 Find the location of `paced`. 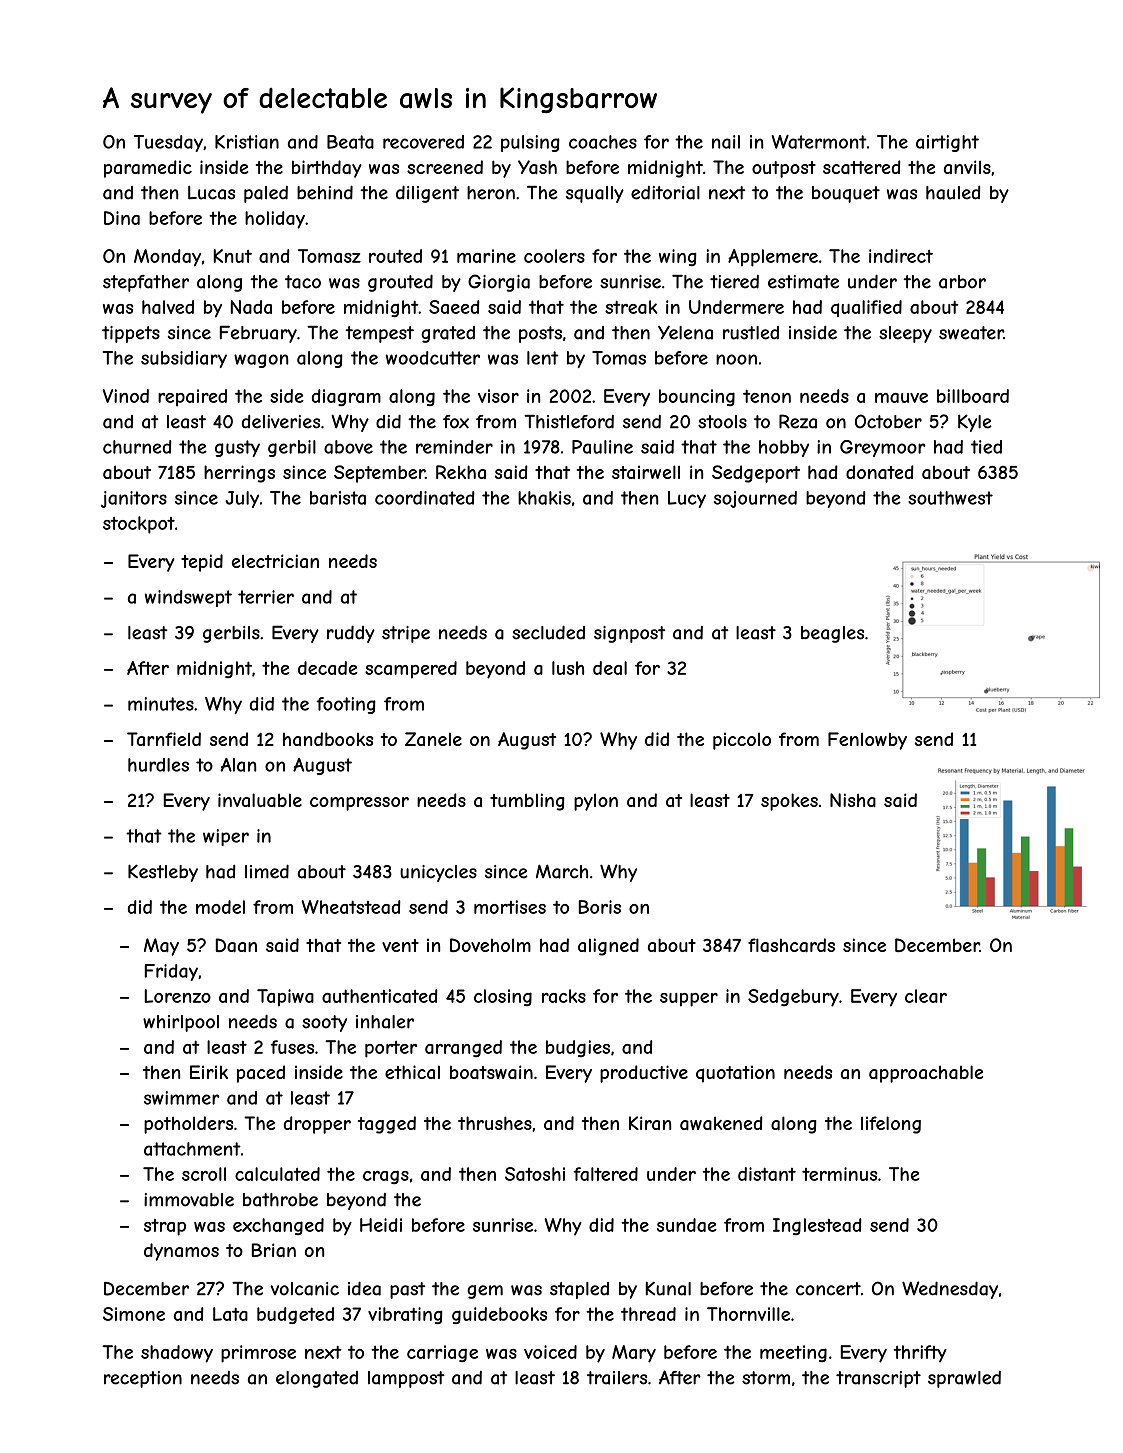

paced is located at coordinates (261, 1074).
